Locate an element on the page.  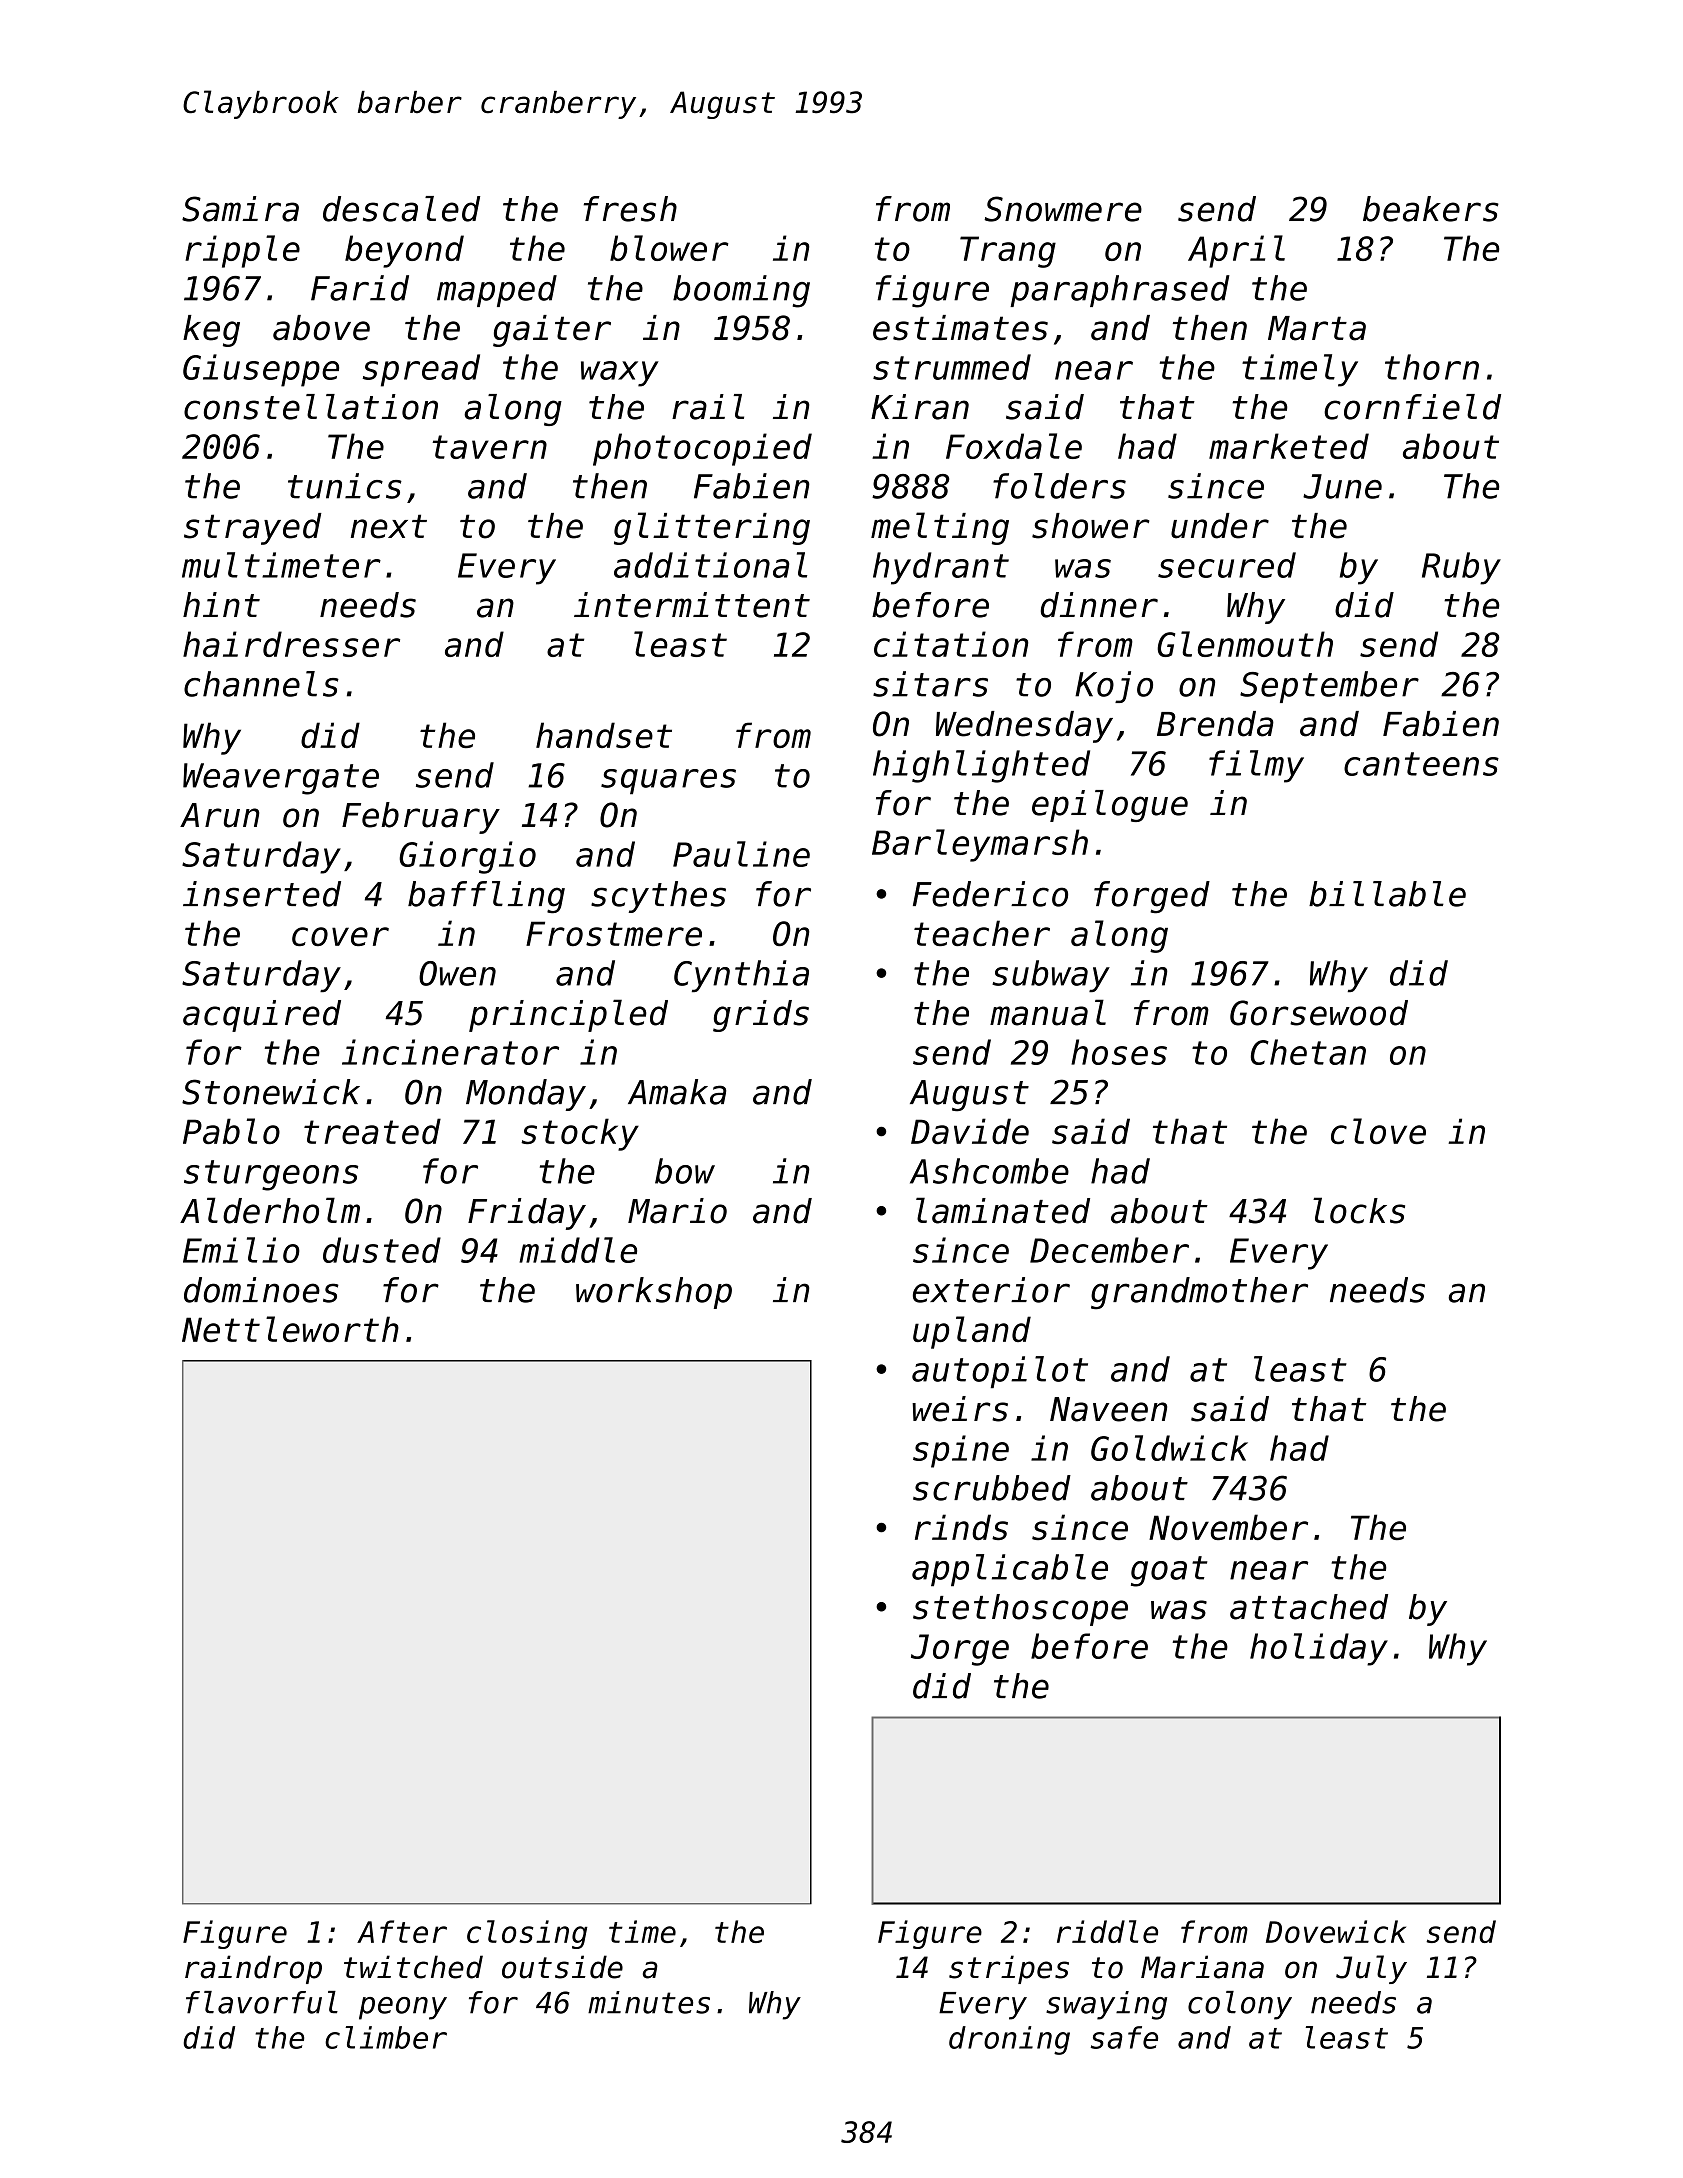
Nettleworth is located at coordinates (290, 1329).
